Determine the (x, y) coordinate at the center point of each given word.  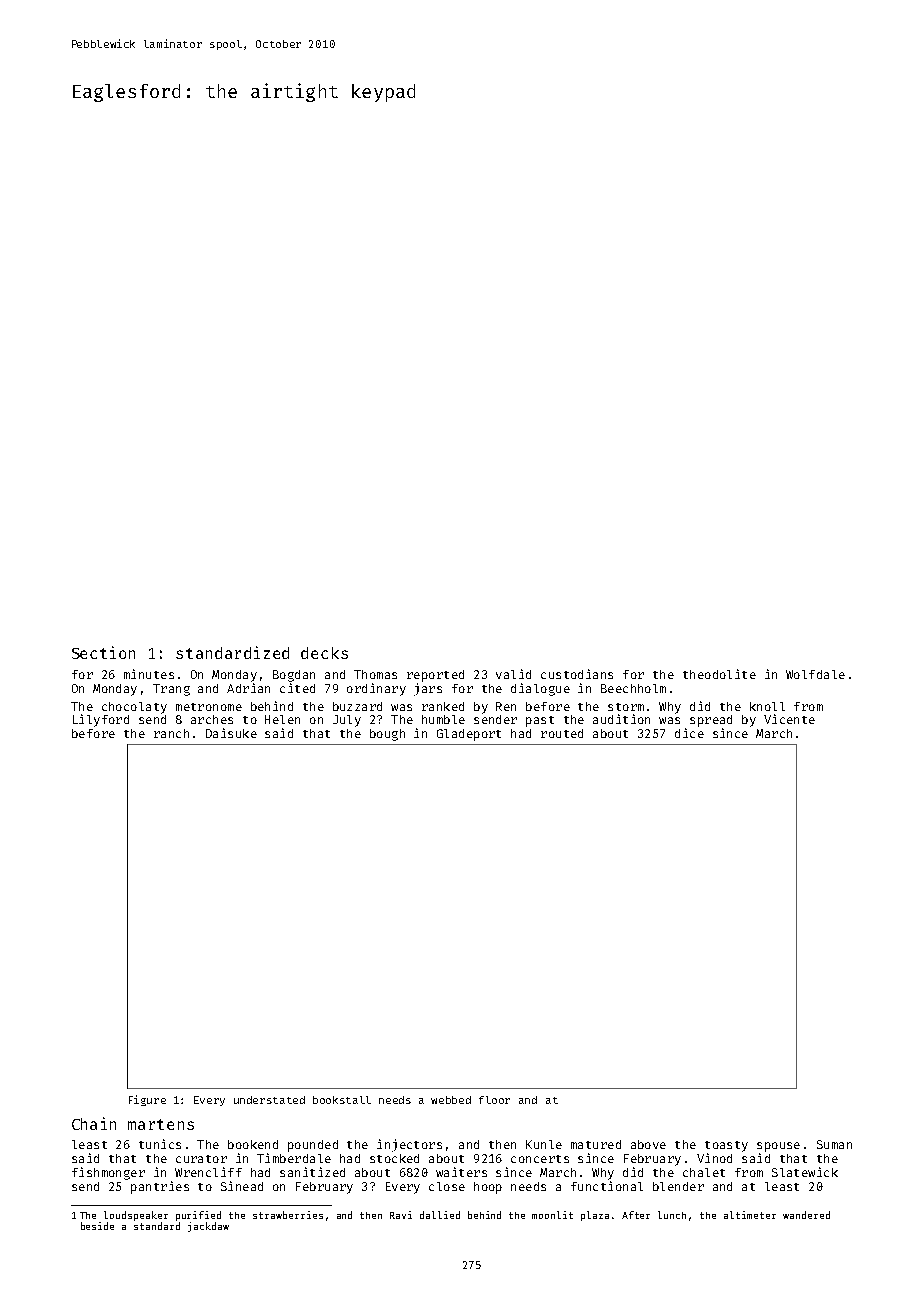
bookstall (342, 1100)
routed (562, 733)
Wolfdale (815, 674)
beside (97, 1226)
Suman (834, 1144)
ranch (171, 733)
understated (269, 1100)
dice (689, 733)
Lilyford (101, 720)
